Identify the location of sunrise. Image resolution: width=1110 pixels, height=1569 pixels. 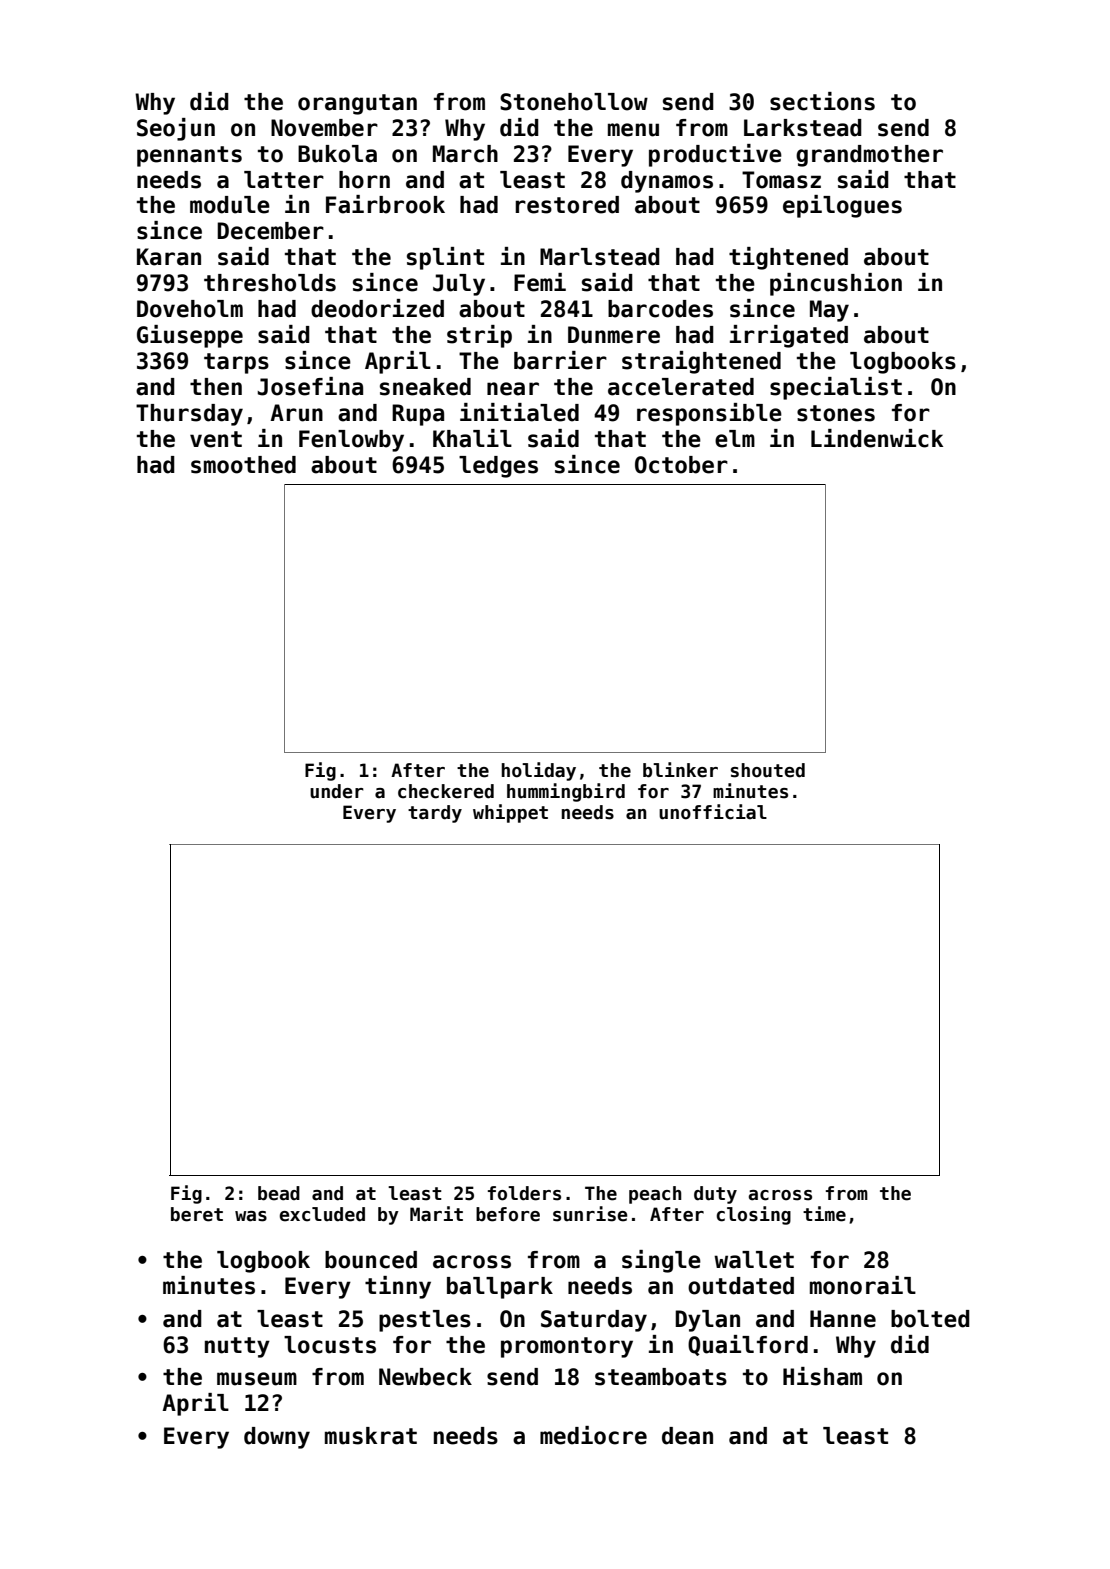
(590, 1214).
